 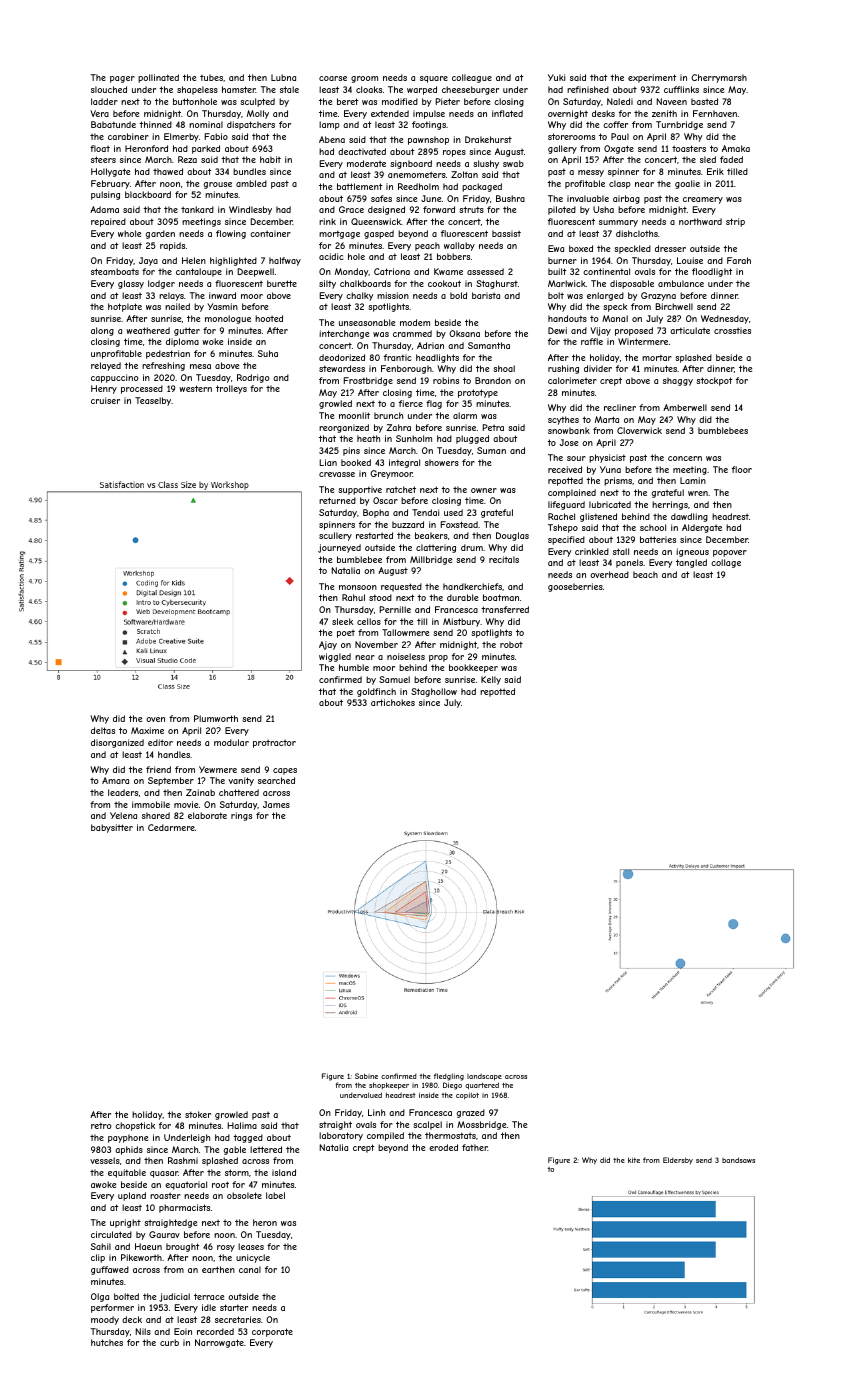 I want to click on fledgling, so click(x=449, y=1077).
